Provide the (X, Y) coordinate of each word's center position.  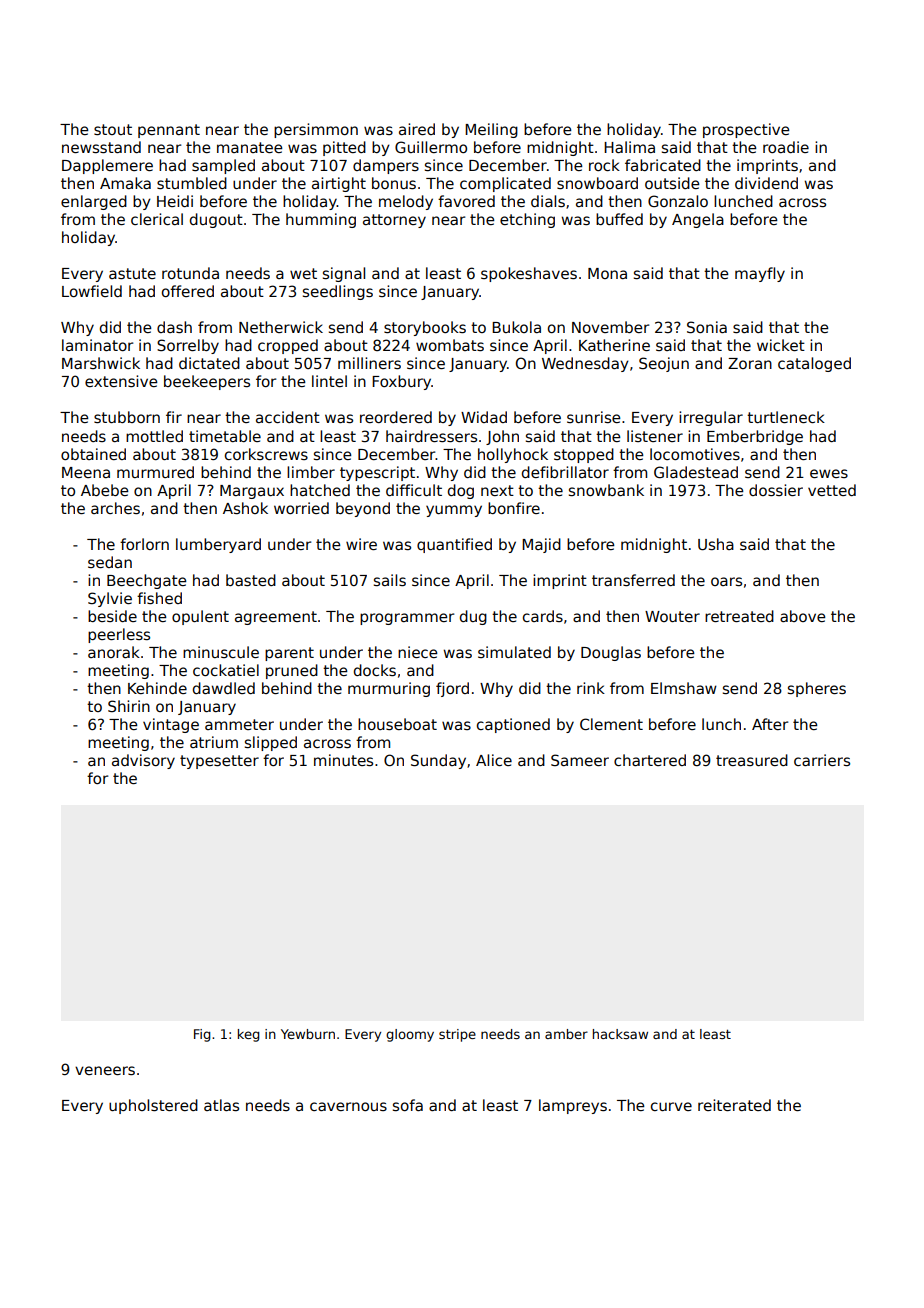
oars (726, 581)
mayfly (760, 274)
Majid (541, 545)
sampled (223, 166)
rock (604, 165)
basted (251, 580)
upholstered (153, 1106)
